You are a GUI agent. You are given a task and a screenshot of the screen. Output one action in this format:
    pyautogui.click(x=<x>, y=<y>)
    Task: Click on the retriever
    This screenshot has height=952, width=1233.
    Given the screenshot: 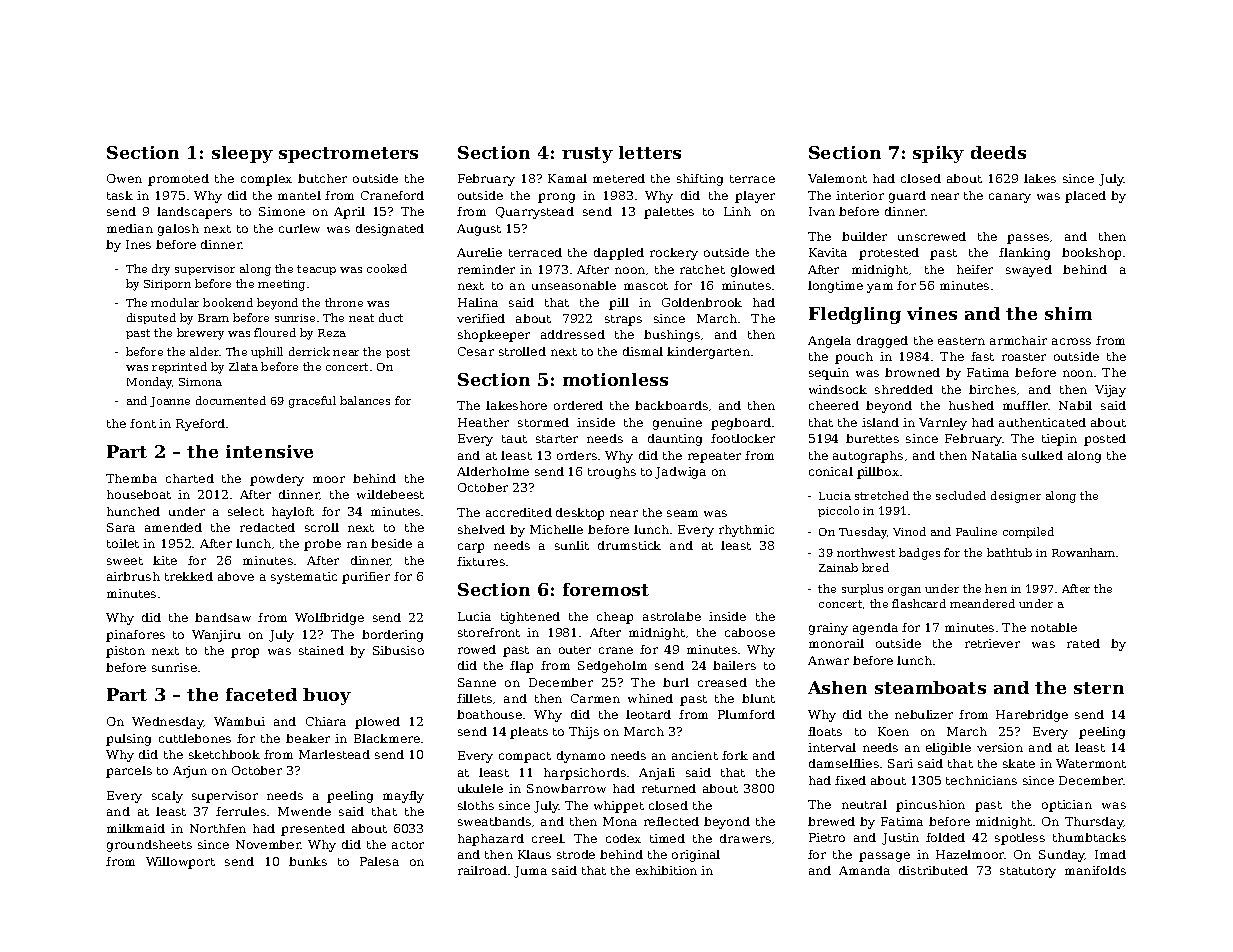 What is the action you would take?
    pyautogui.click(x=992, y=643)
